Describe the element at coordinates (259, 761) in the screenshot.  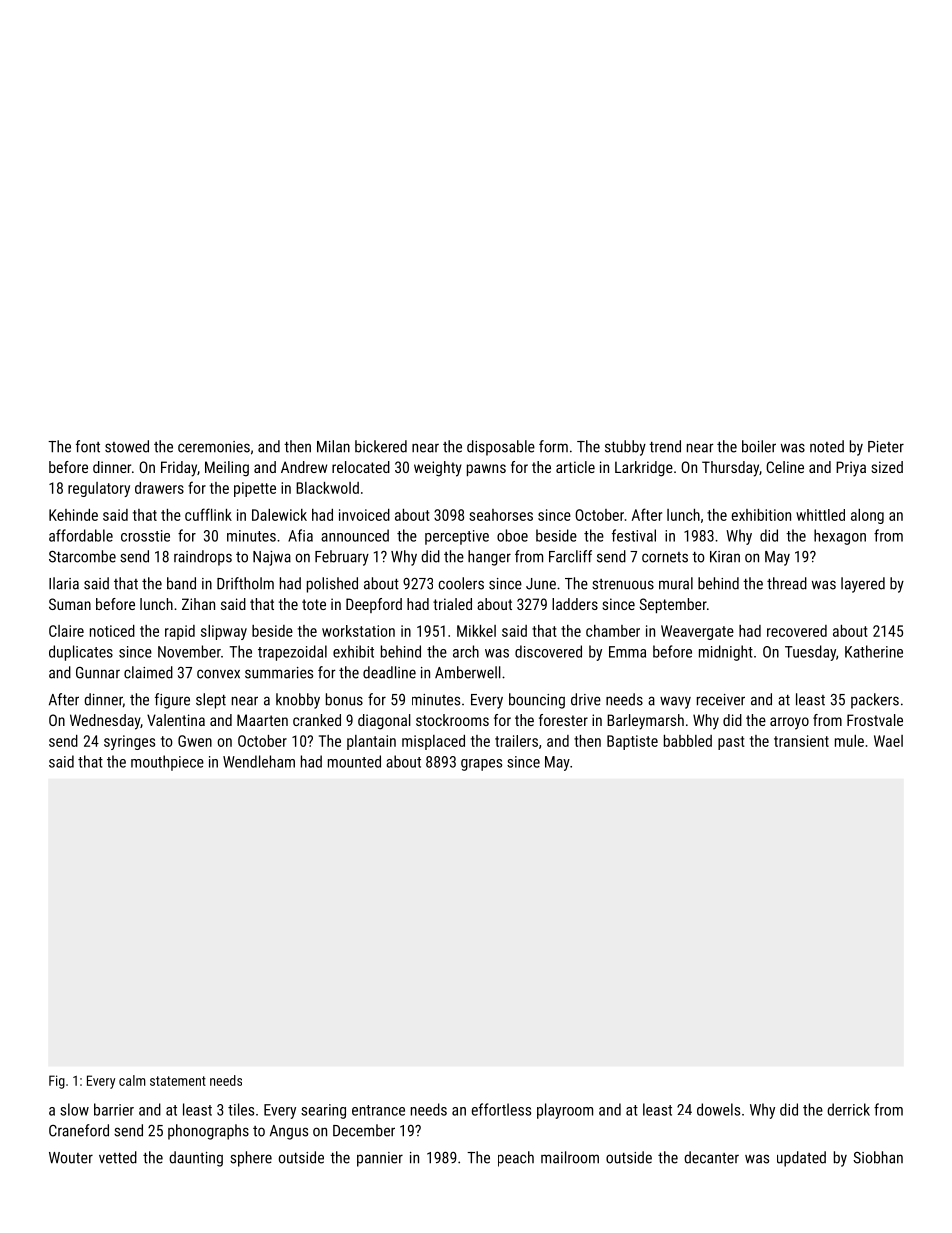
I see `Wendleham` at that location.
